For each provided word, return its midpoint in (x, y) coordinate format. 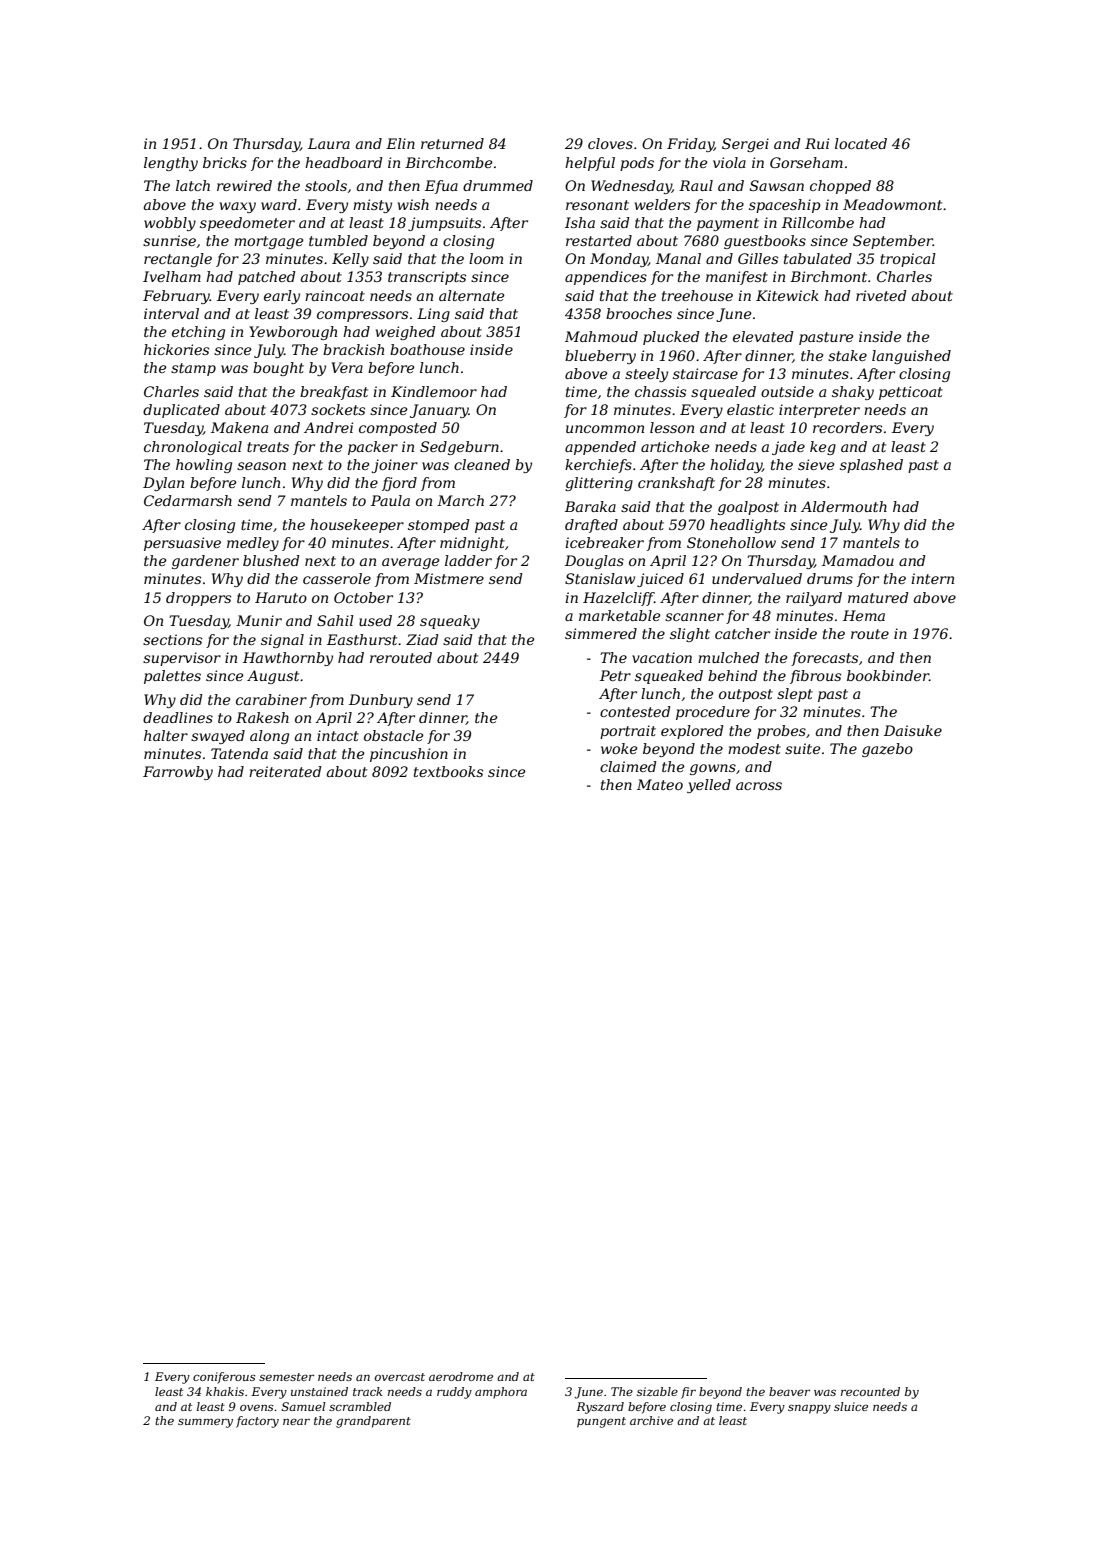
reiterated (285, 771)
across (759, 786)
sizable (657, 1391)
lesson (672, 427)
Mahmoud (601, 336)
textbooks (448, 771)
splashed (871, 466)
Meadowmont (892, 204)
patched (267, 278)
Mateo (660, 784)
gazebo (887, 750)
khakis (225, 1391)
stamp (193, 369)
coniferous (224, 1378)
